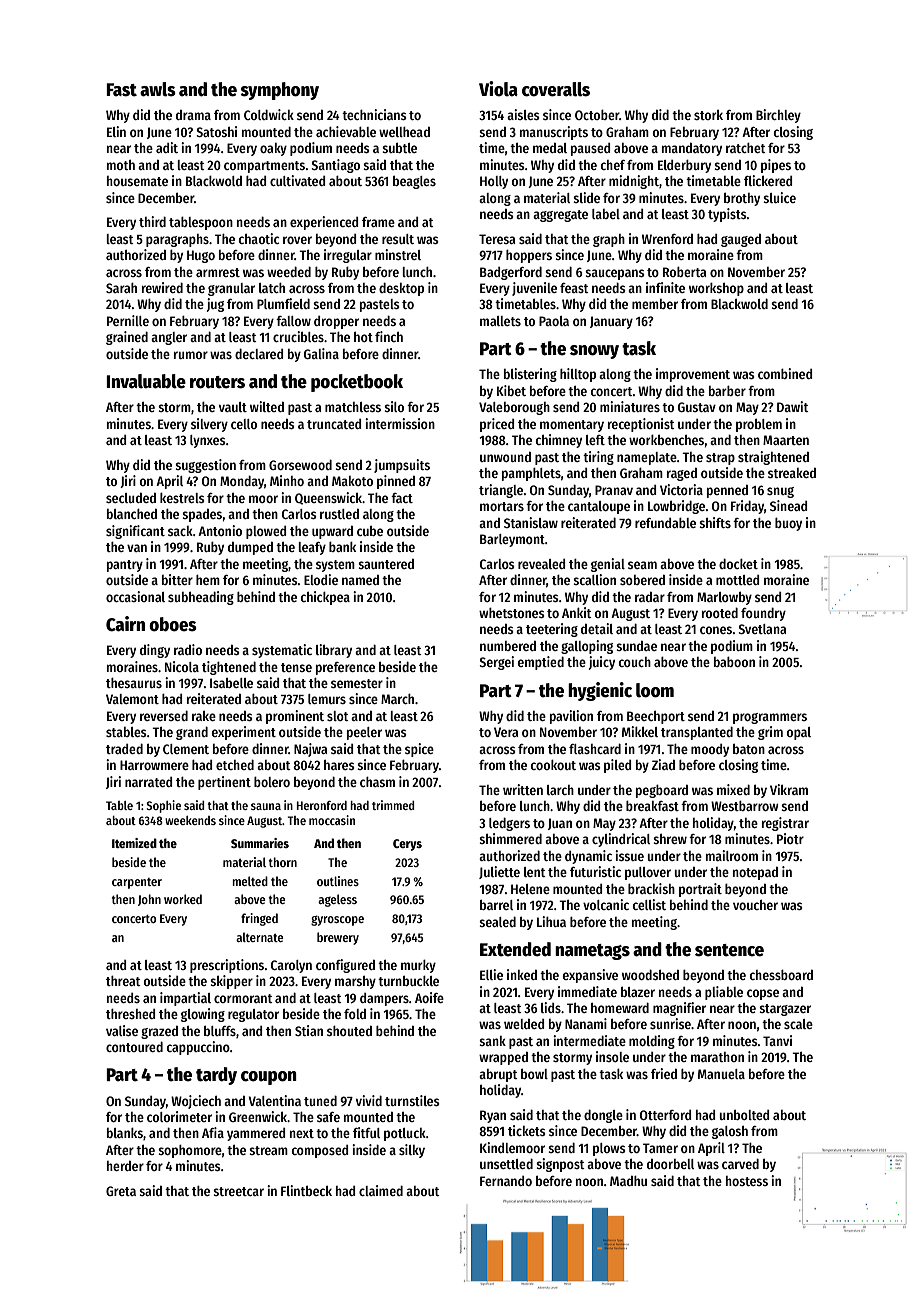 This screenshot has height=1308, width=924. I want to click on Satoshi, so click(217, 131).
